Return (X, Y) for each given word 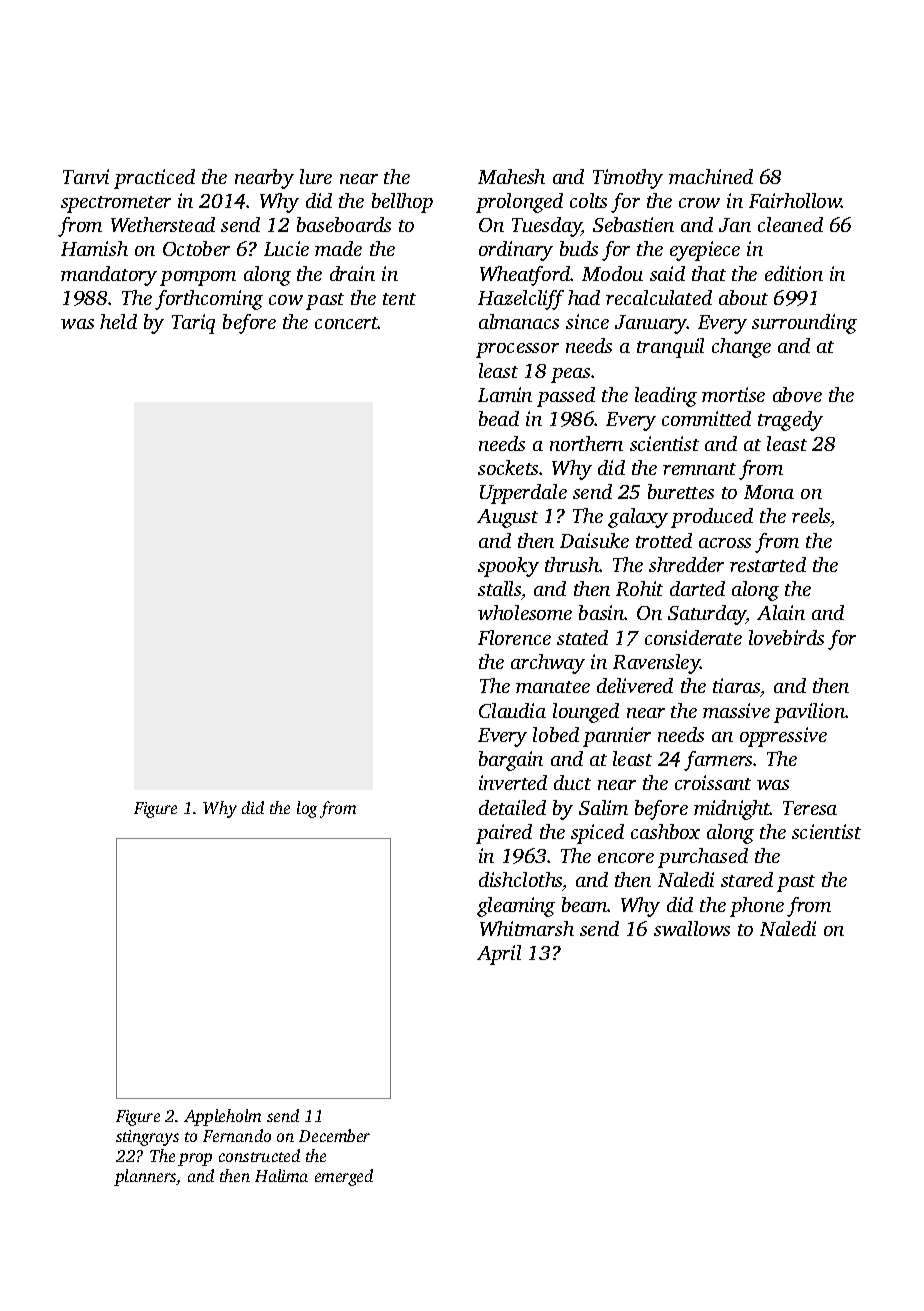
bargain (511, 761)
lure (316, 176)
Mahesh (511, 176)
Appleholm (222, 1117)
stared (747, 879)
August (507, 518)
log (307, 809)
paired (504, 834)
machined (711, 176)
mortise (733, 394)
